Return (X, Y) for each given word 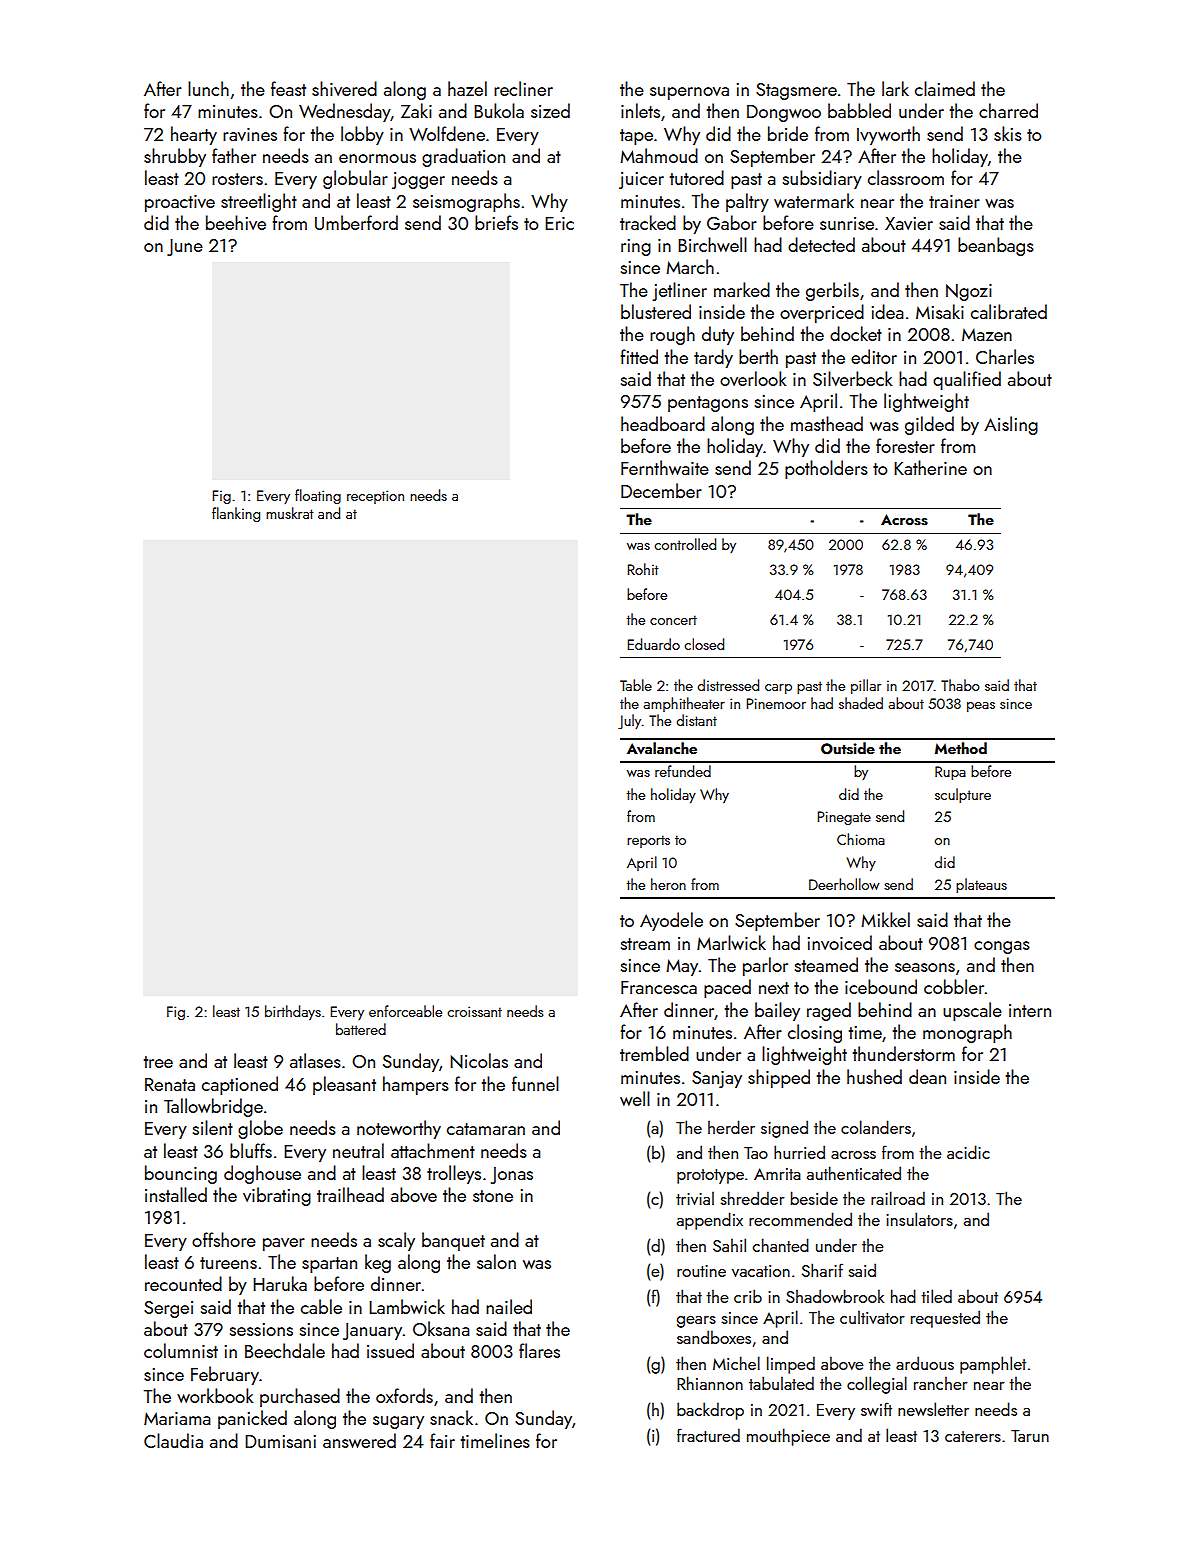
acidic (968, 1152)
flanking (236, 514)
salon (496, 1261)
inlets (640, 110)
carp (778, 689)
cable (321, 1306)
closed (704, 644)
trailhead (350, 1194)
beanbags (996, 246)
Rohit (643, 569)
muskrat (289, 513)
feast (288, 88)
